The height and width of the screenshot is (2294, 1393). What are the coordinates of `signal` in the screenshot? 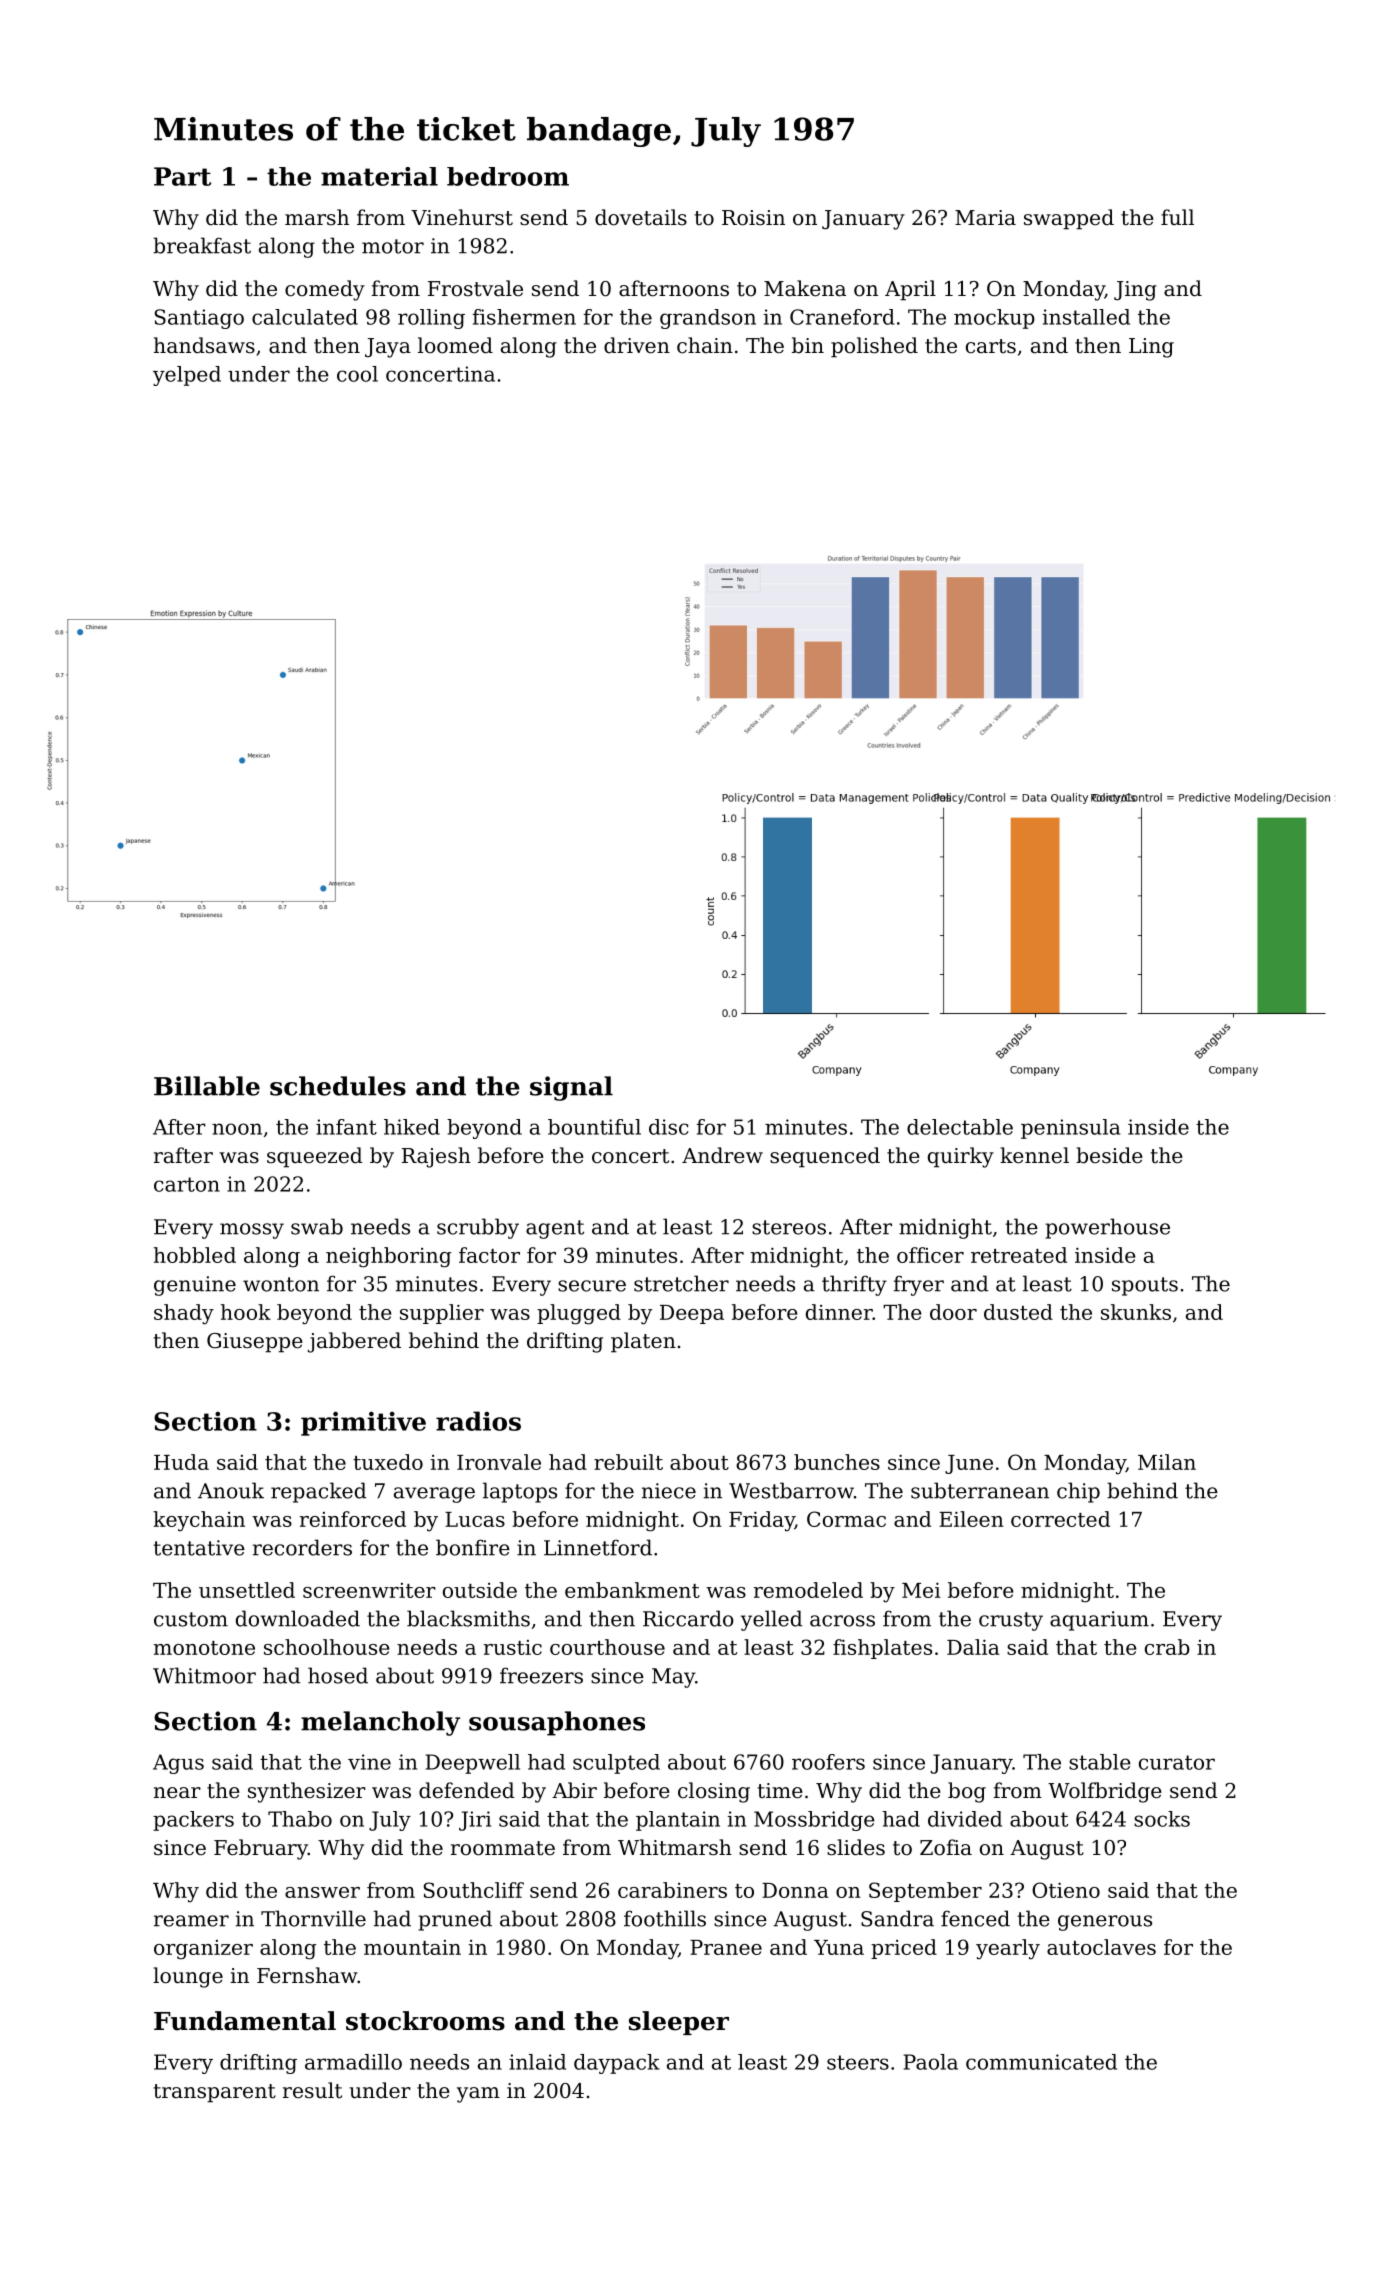 It's located at (571, 1088).
